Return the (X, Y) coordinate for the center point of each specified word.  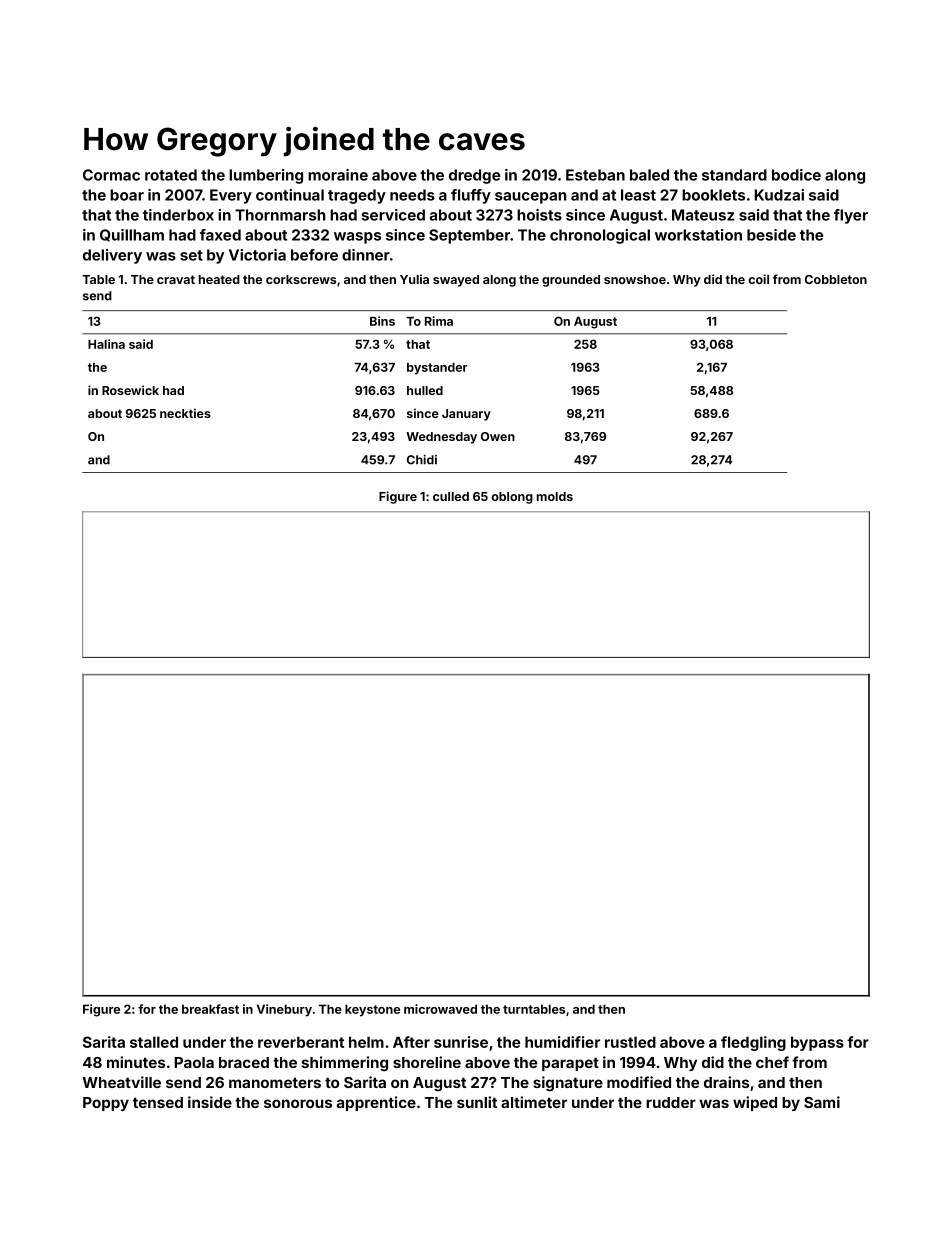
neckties (185, 413)
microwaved (440, 1009)
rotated (171, 175)
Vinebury (284, 1010)
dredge (474, 176)
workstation (698, 235)
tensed (158, 1102)
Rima (439, 321)
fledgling (753, 1043)
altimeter (534, 1102)
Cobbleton (836, 279)
